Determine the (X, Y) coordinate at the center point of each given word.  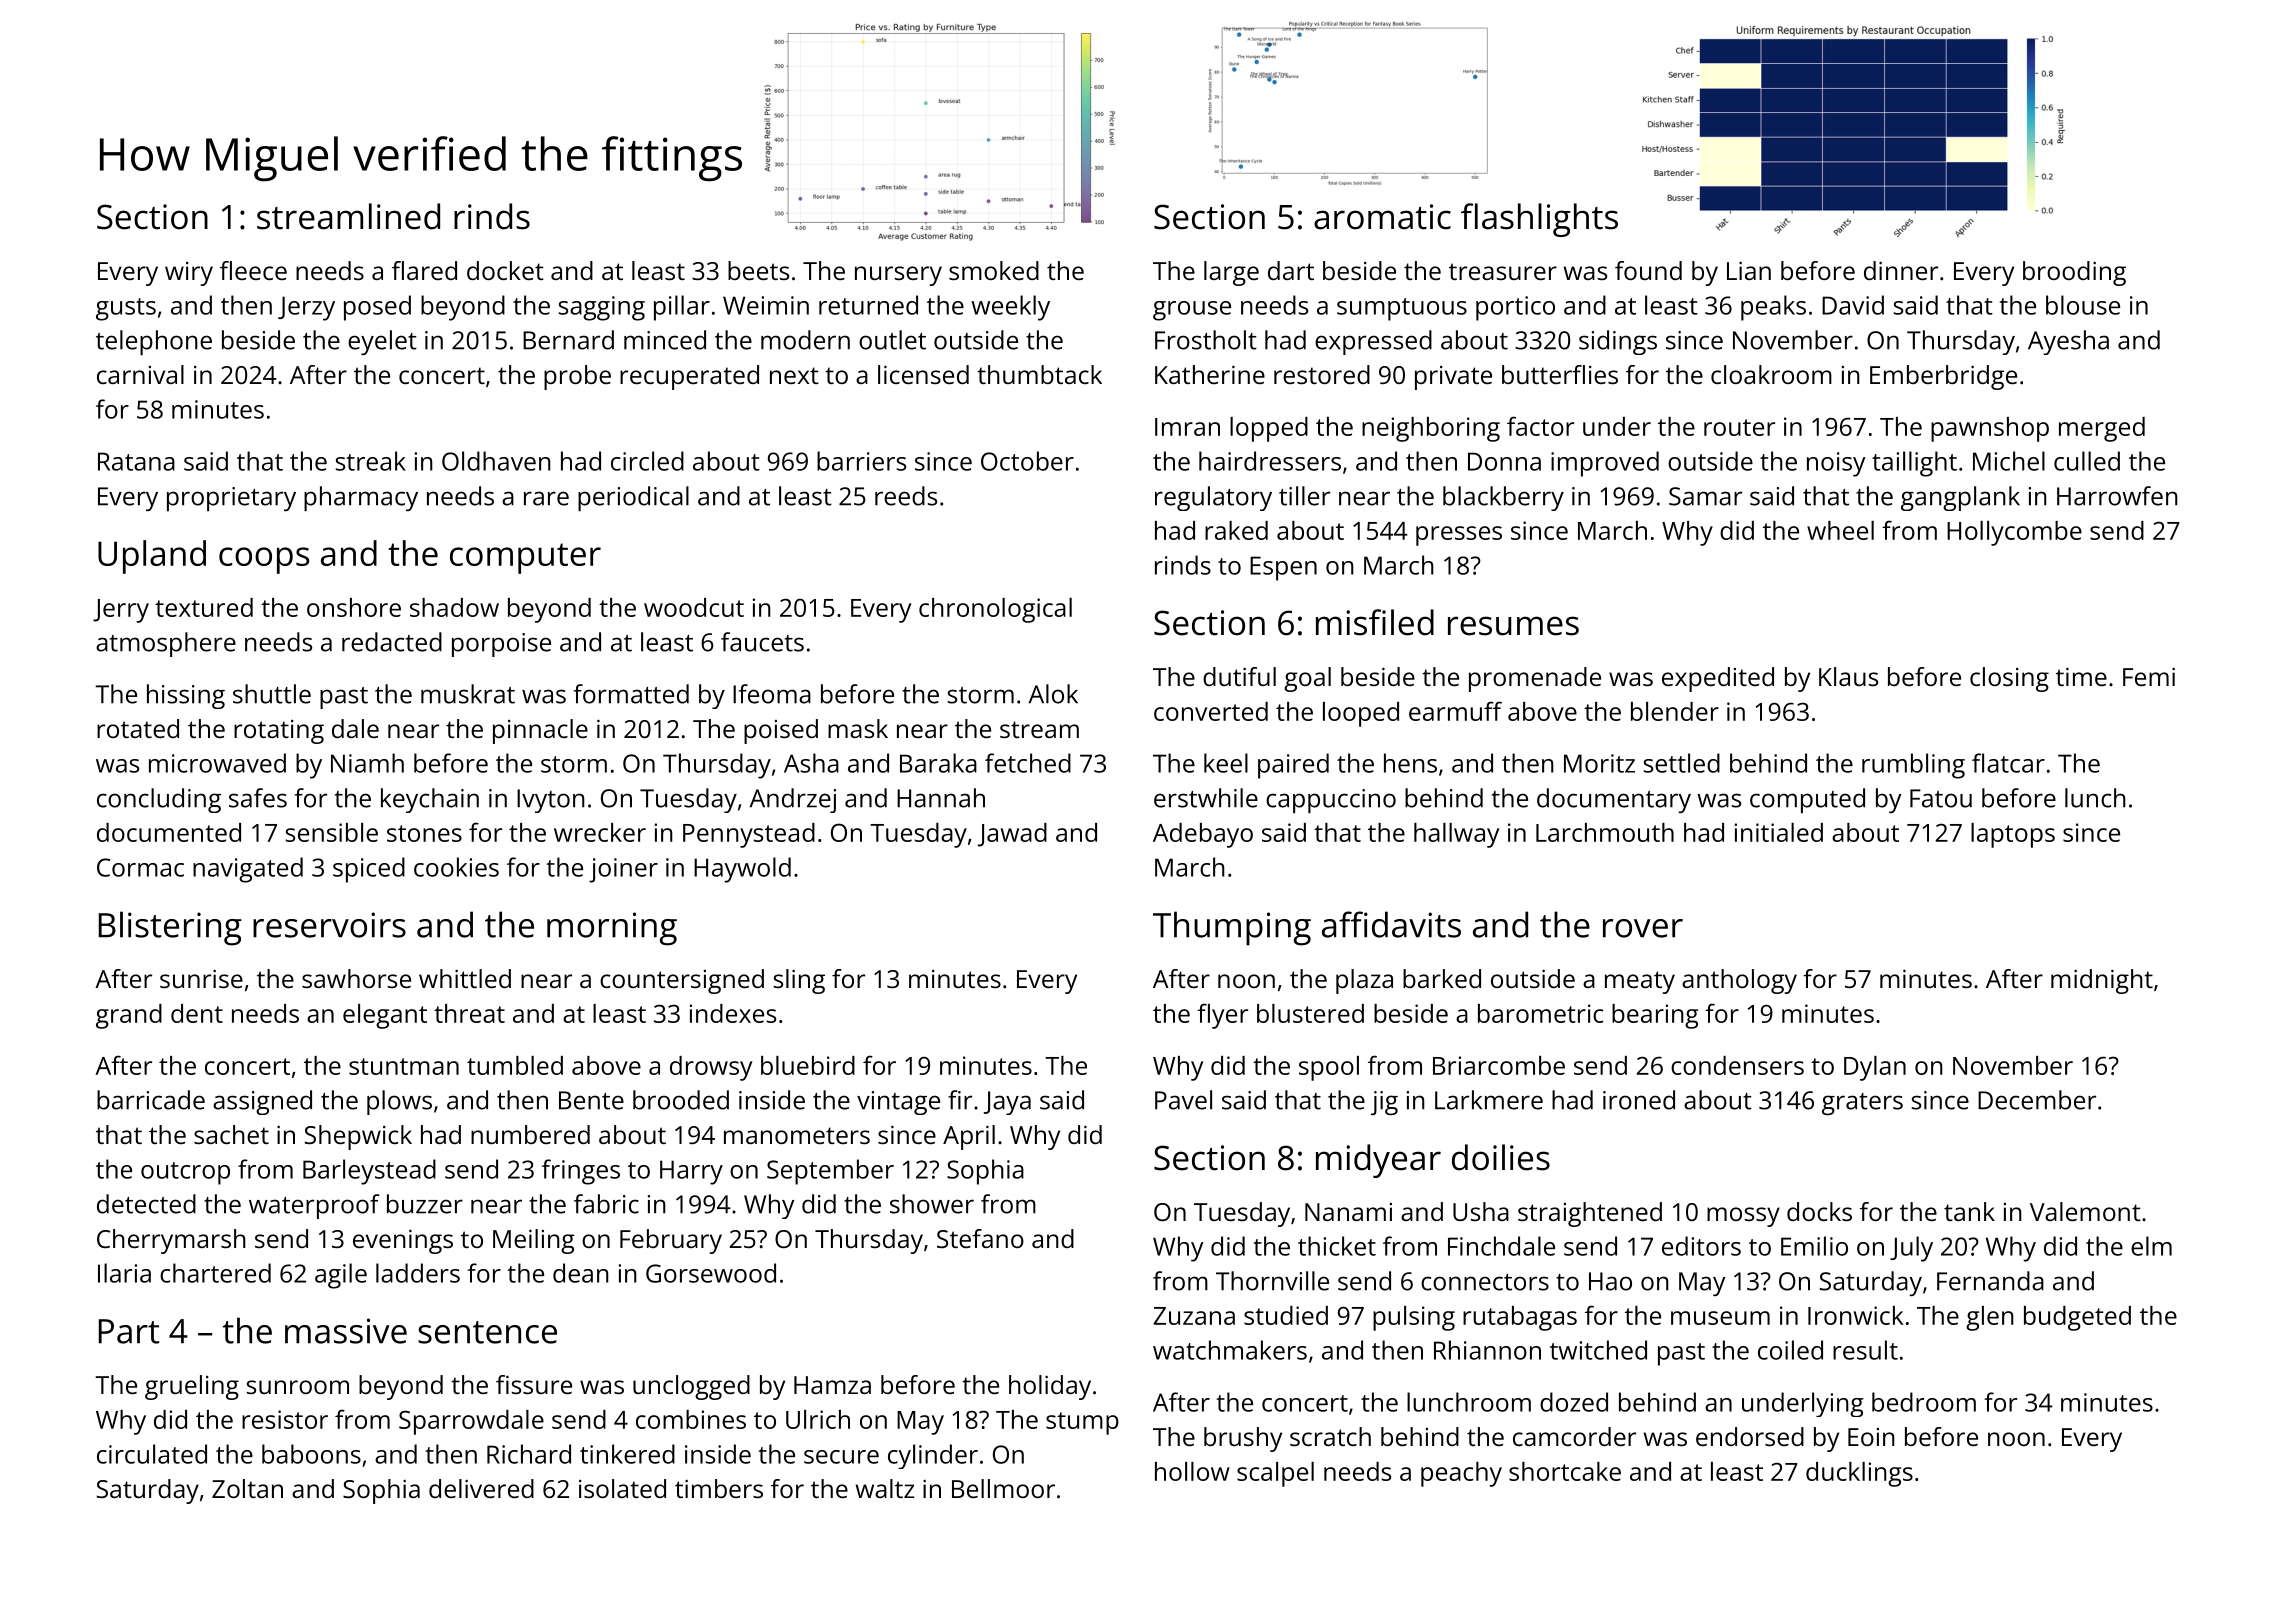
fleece (253, 270)
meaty (1640, 982)
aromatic (1382, 217)
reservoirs (329, 925)
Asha (811, 763)
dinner (1901, 270)
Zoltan (247, 1488)
